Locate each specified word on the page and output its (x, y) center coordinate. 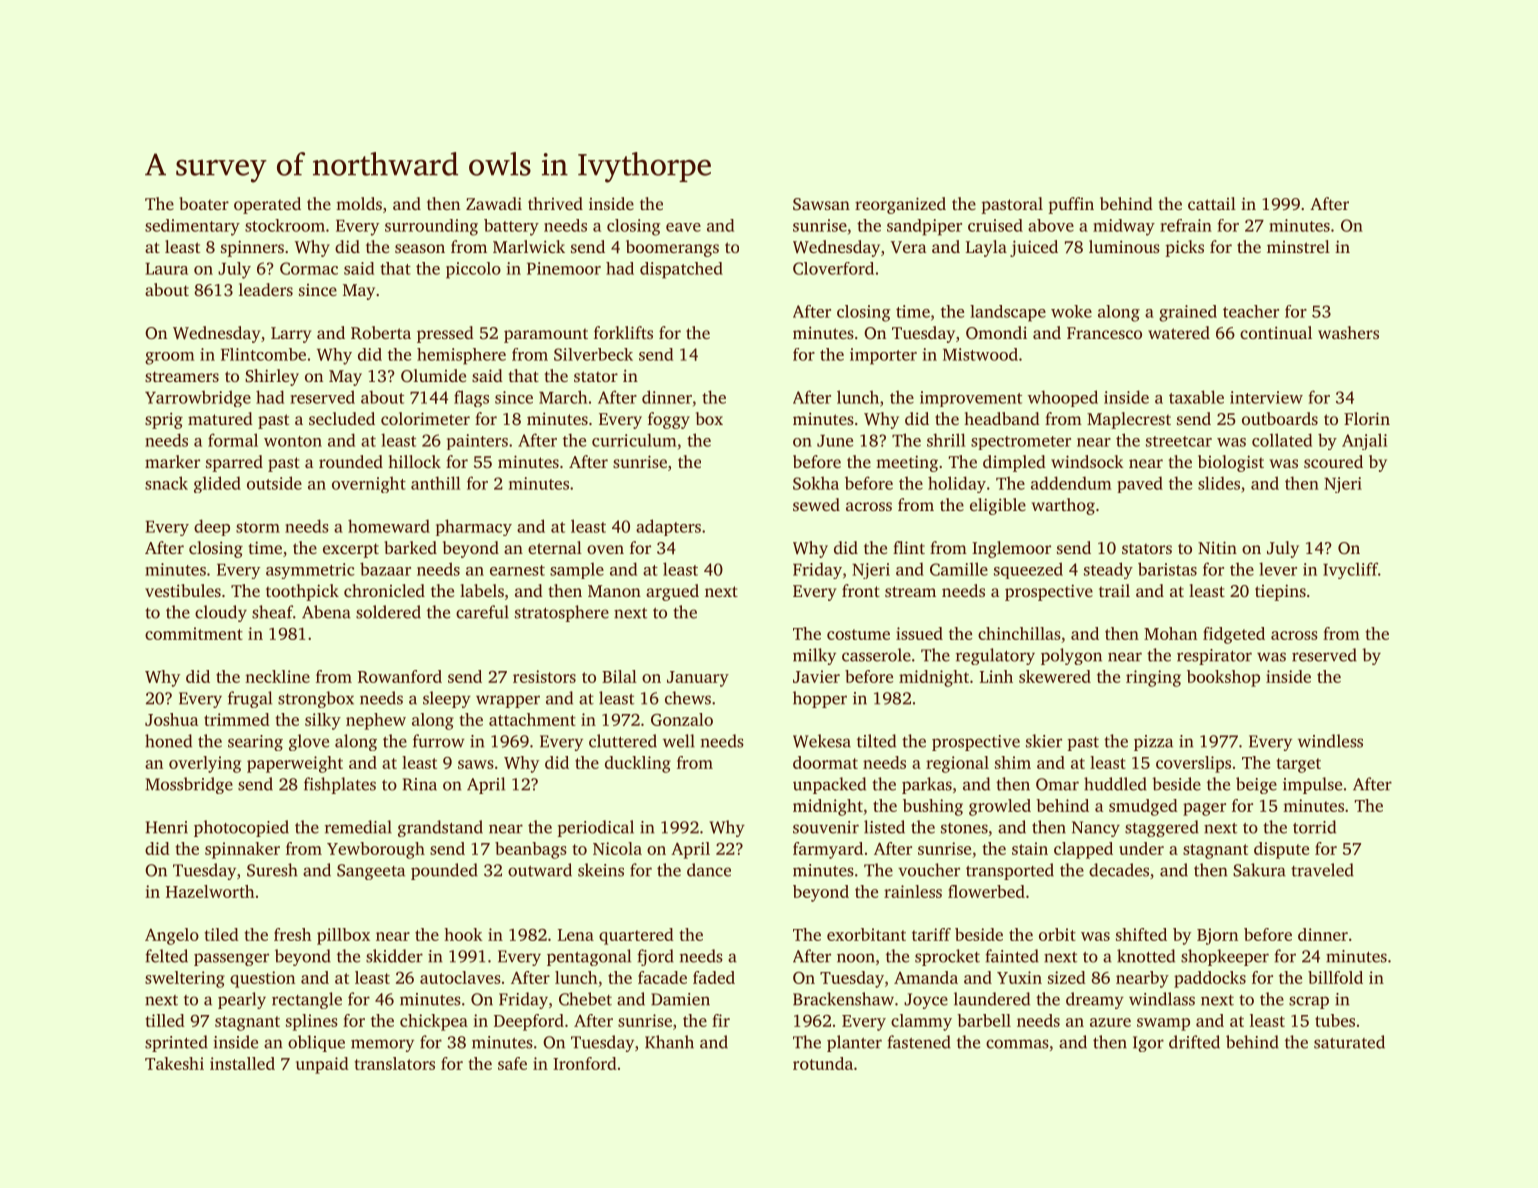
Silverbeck (593, 354)
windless (1330, 741)
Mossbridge (189, 785)
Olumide (433, 375)
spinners (252, 248)
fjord (655, 957)
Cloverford (833, 268)
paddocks (1210, 979)
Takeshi (174, 1063)
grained (1188, 313)
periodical (596, 828)
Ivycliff (1350, 570)
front (861, 590)
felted (166, 956)
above (1051, 225)
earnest (517, 570)
